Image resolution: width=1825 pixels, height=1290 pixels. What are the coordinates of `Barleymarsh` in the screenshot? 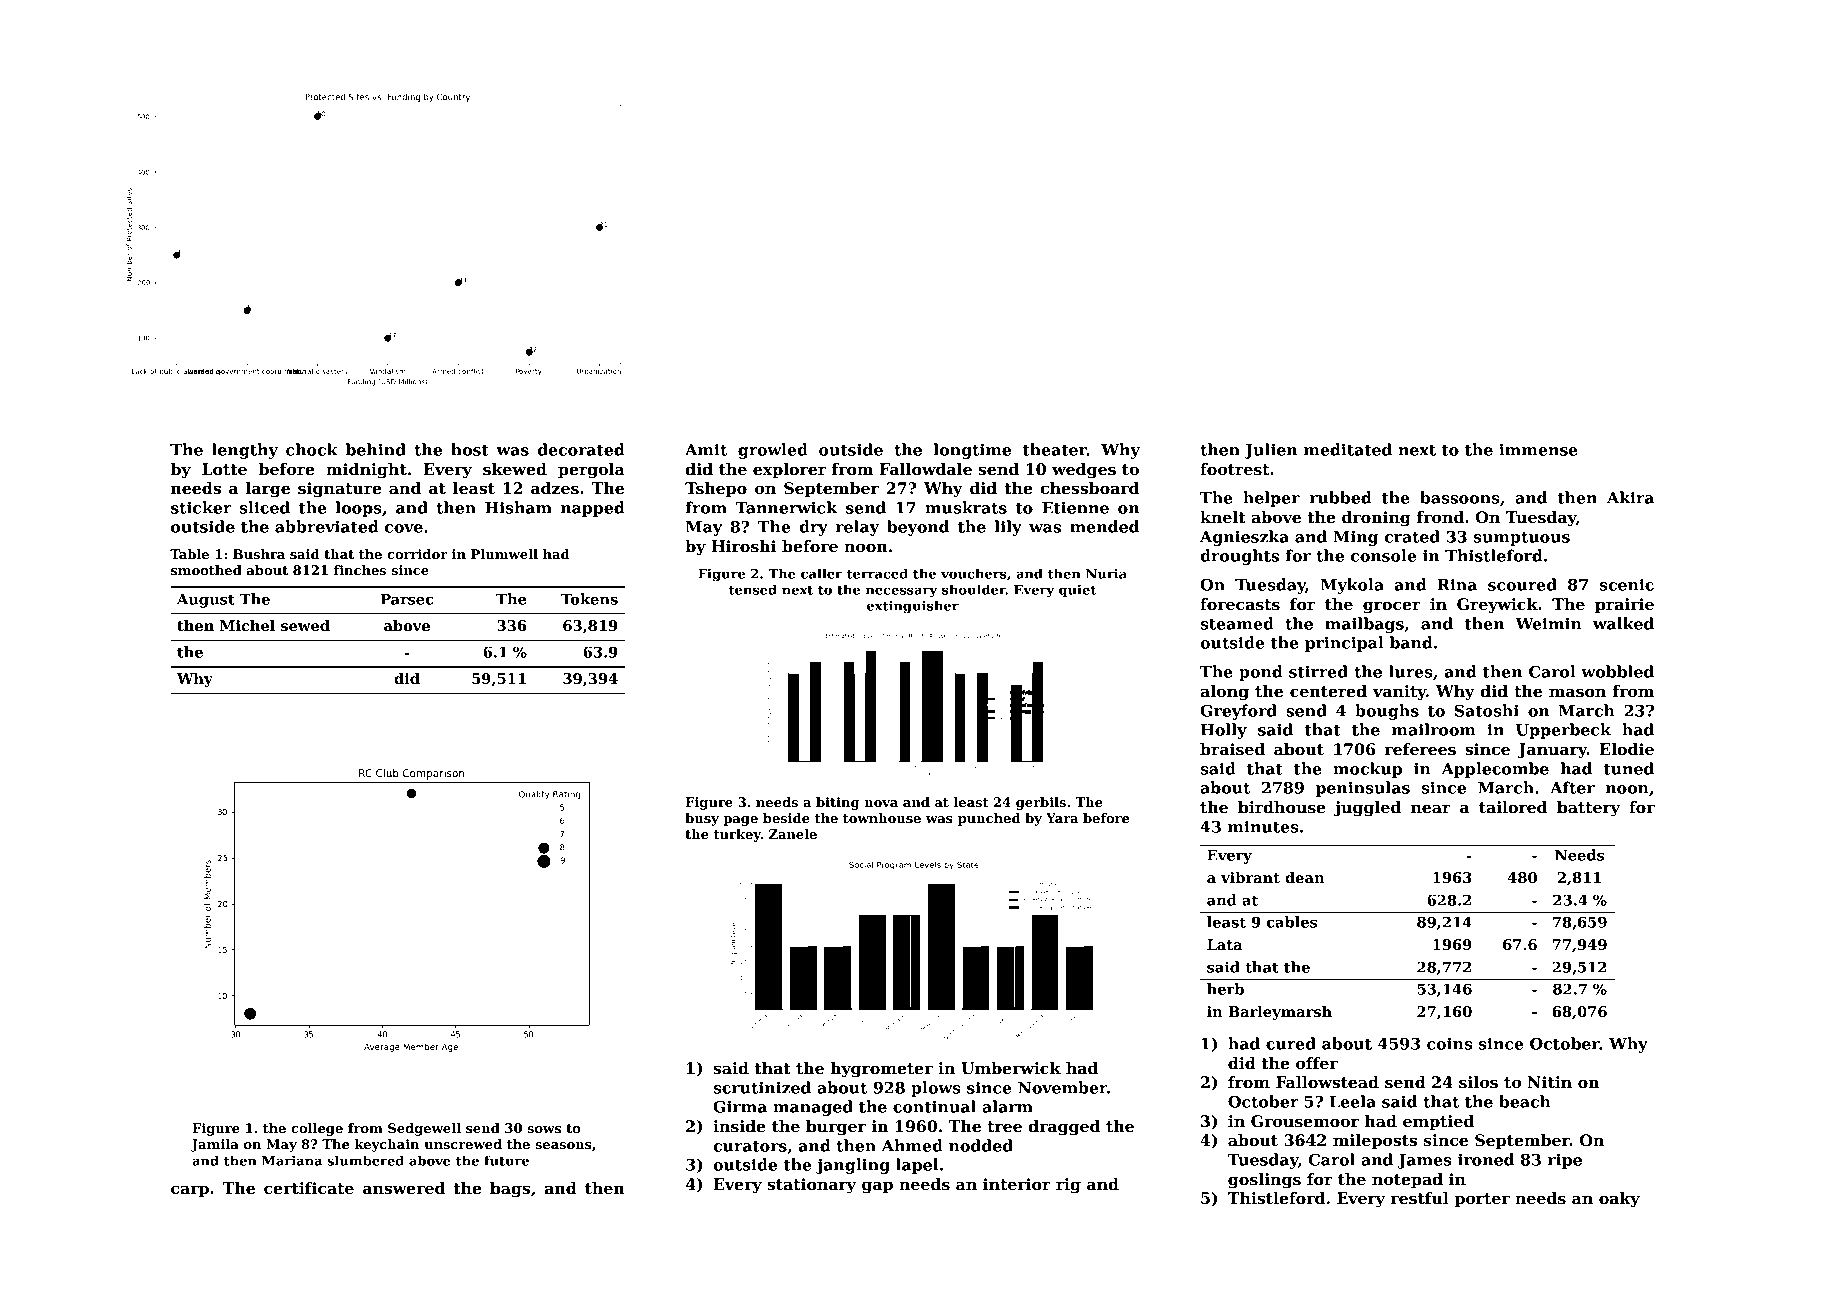 It's located at (1280, 1013).
